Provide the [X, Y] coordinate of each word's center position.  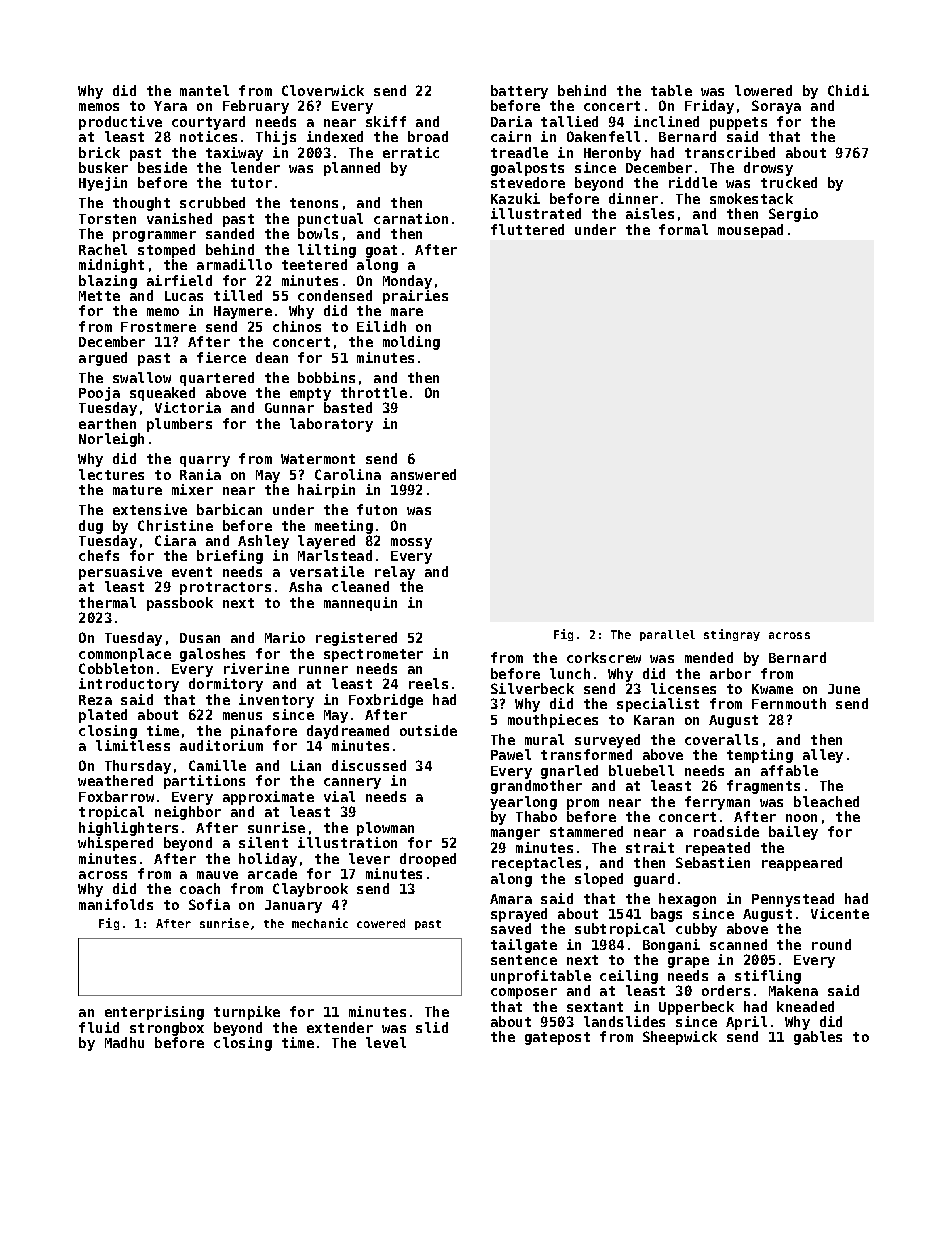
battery [519, 92]
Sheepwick [680, 1038]
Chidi [848, 90]
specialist [658, 705]
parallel [667, 635]
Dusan [200, 638]
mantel [204, 90]
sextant [595, 1007]
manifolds [116, 904]
